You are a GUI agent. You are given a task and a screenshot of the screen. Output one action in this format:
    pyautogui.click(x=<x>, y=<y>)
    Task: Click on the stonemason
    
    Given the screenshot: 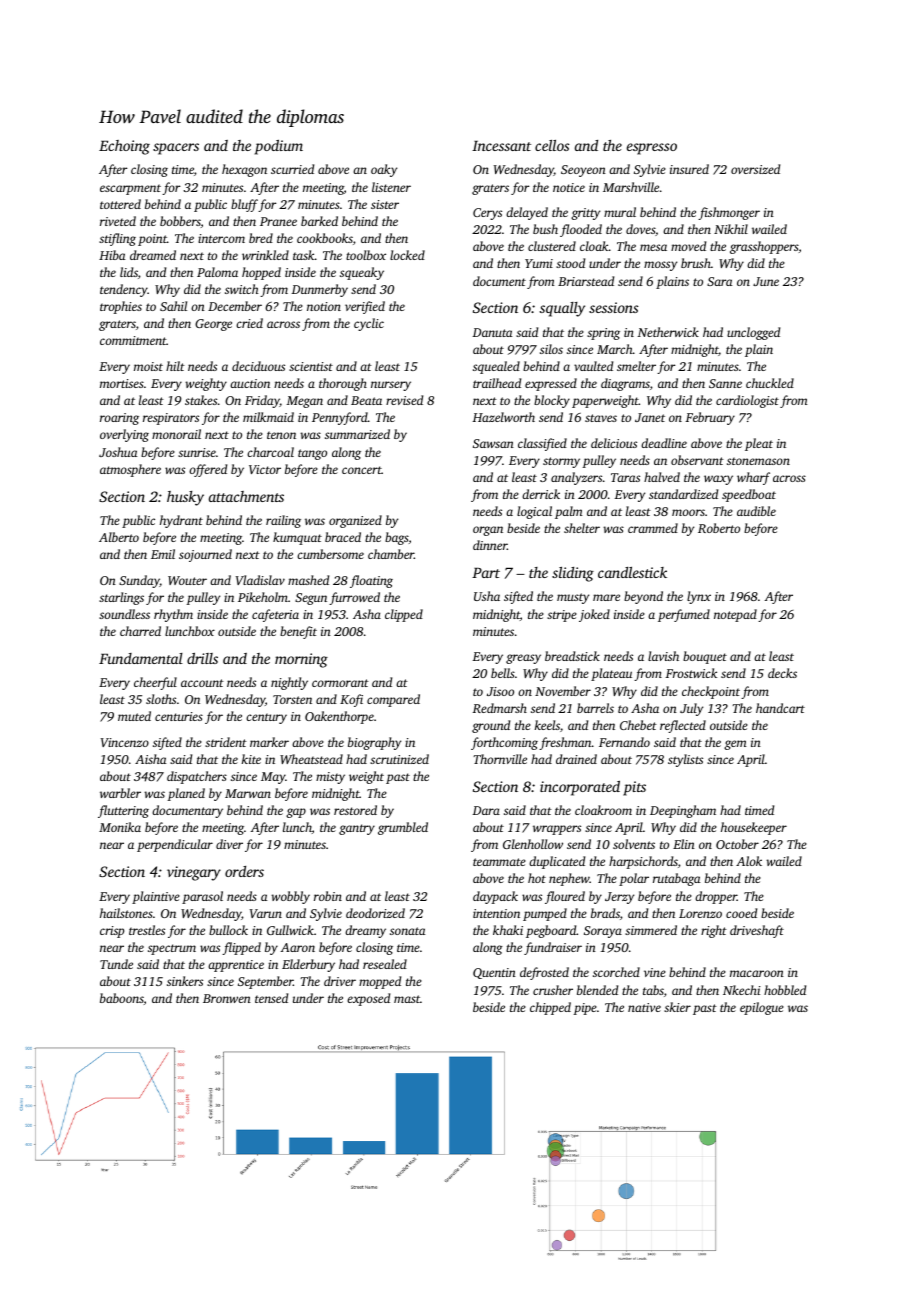 What is the action you would take?
    pyautogui.click(x=758, y=461)
